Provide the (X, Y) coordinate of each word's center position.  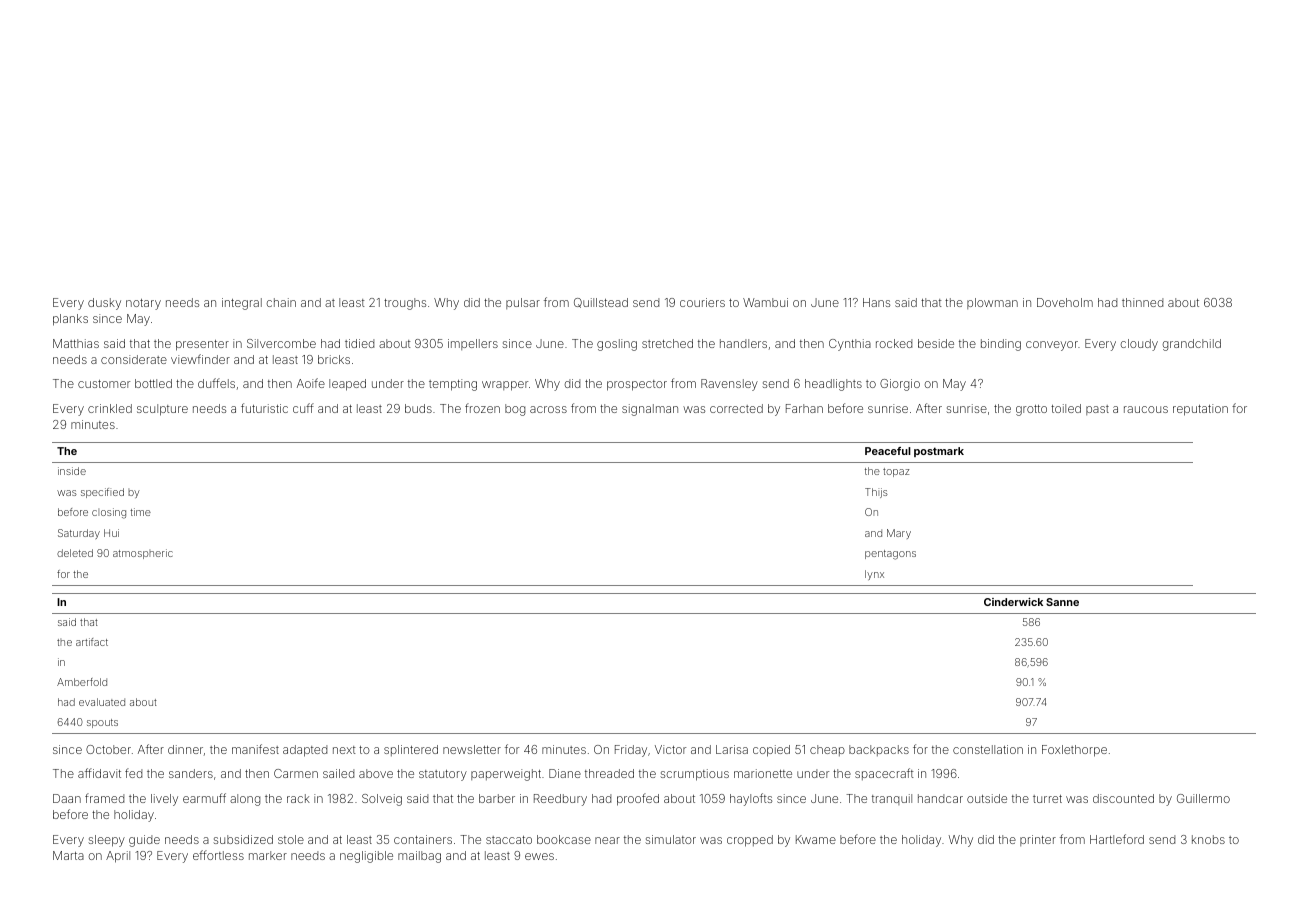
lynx (874, 575)
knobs (1208, 839)
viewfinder (200, 359)
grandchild (1191, 345)
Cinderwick (1013, 602)
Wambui (765, 302)
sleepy (106, 841)
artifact (92, 642)
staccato (509, 840)
